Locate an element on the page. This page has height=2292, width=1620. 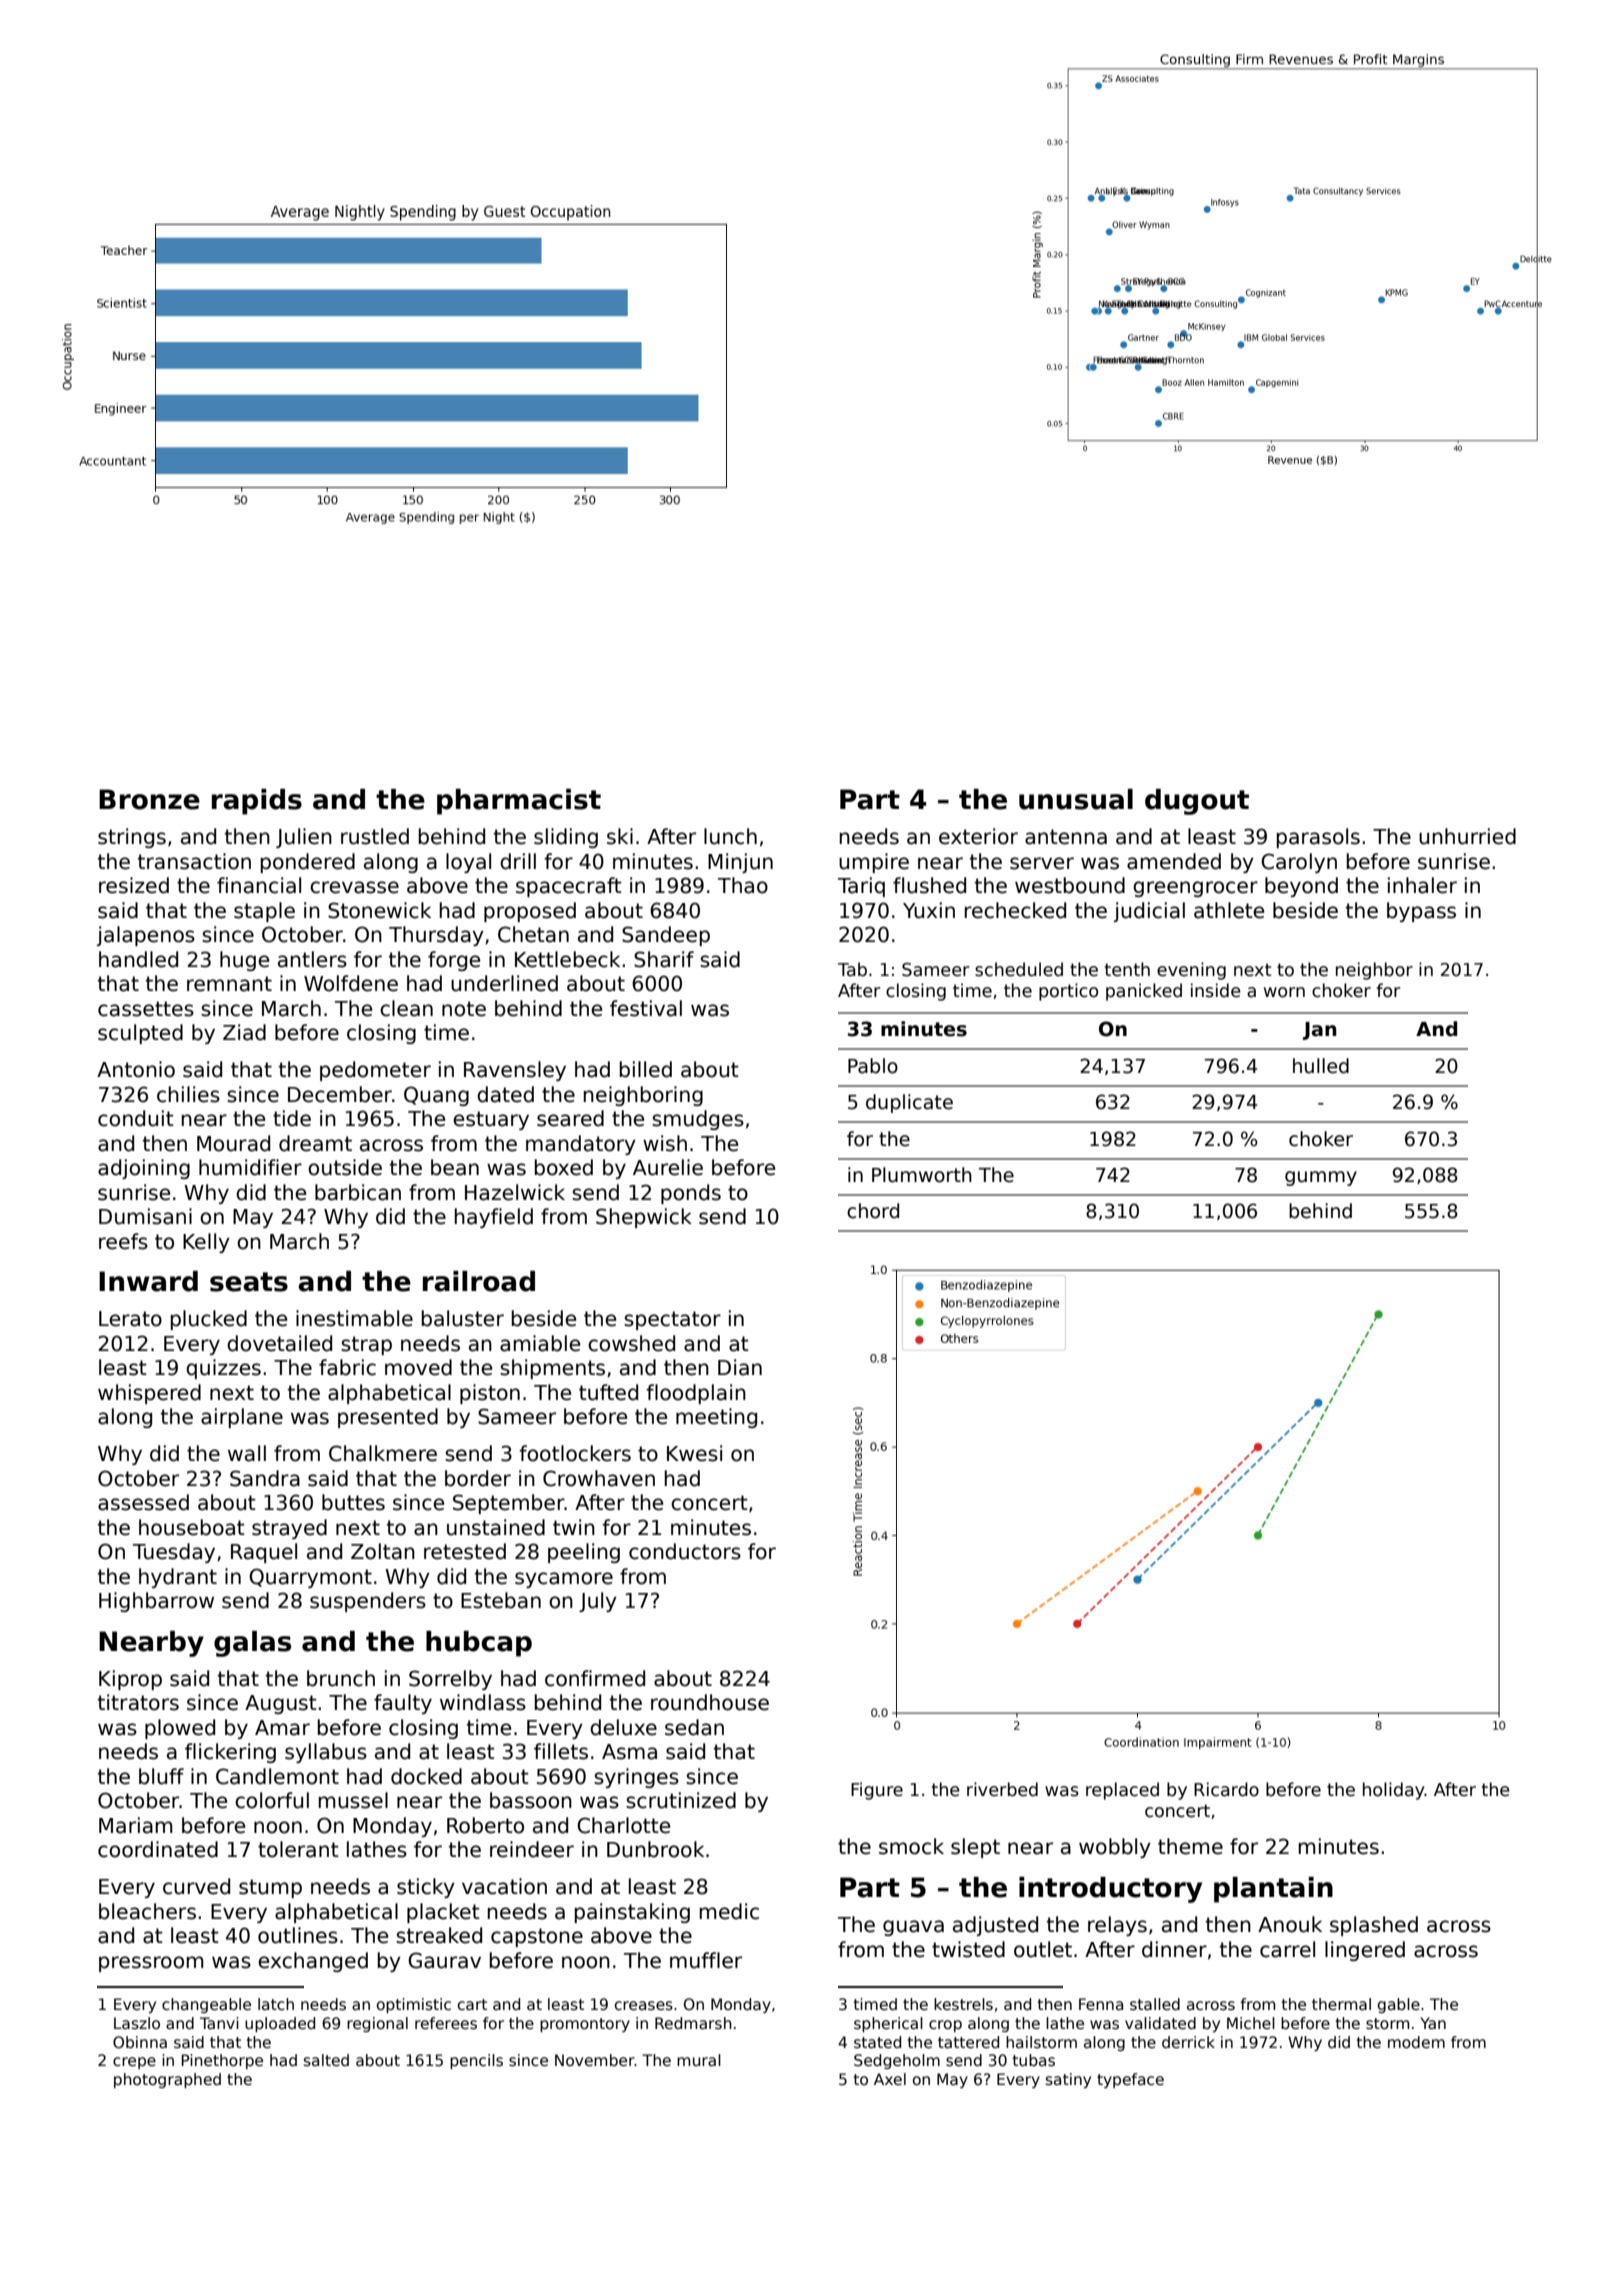
gummy is located at coordinates (1321, 1178).
